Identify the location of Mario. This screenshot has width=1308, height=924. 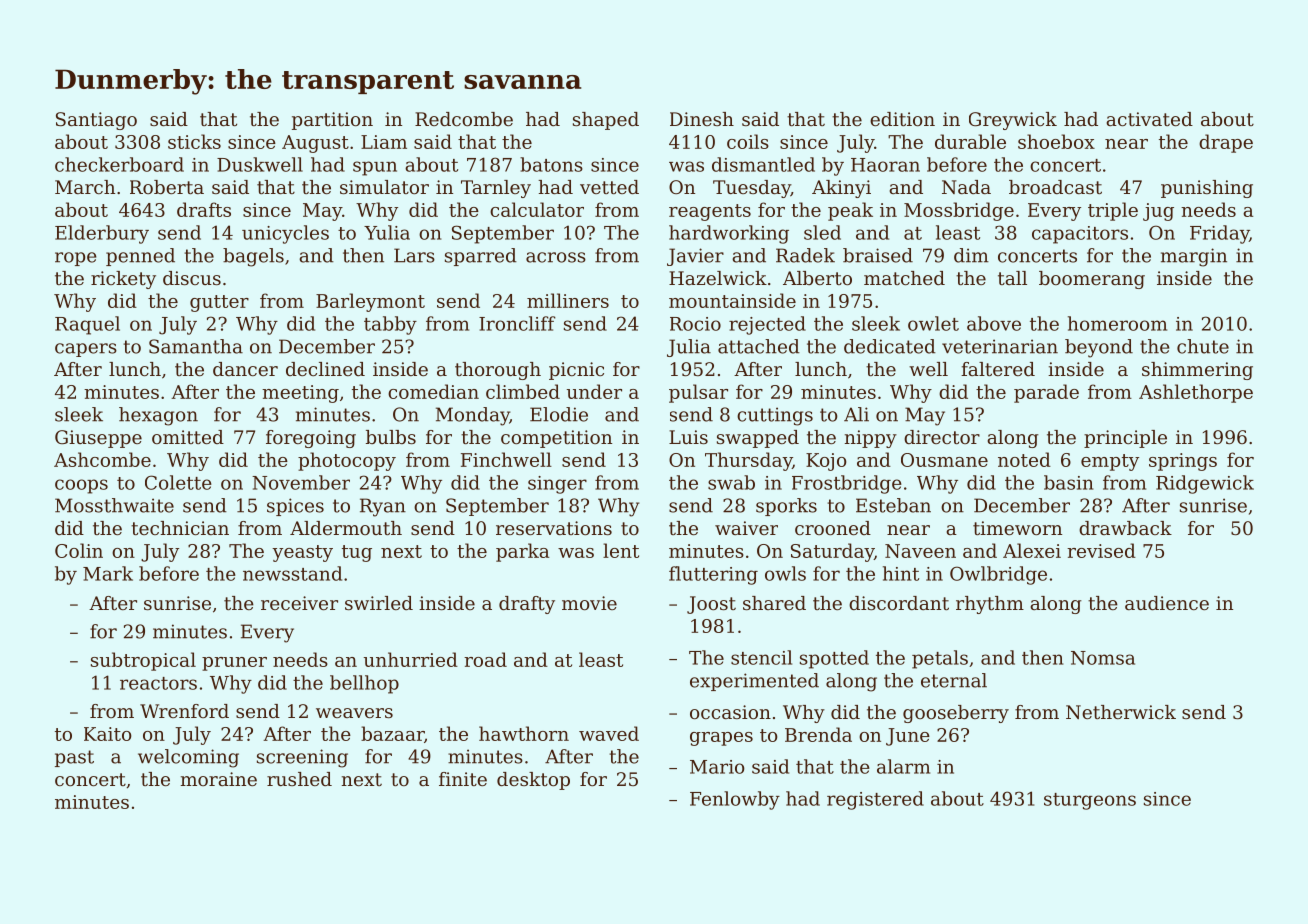
(717, 767).
